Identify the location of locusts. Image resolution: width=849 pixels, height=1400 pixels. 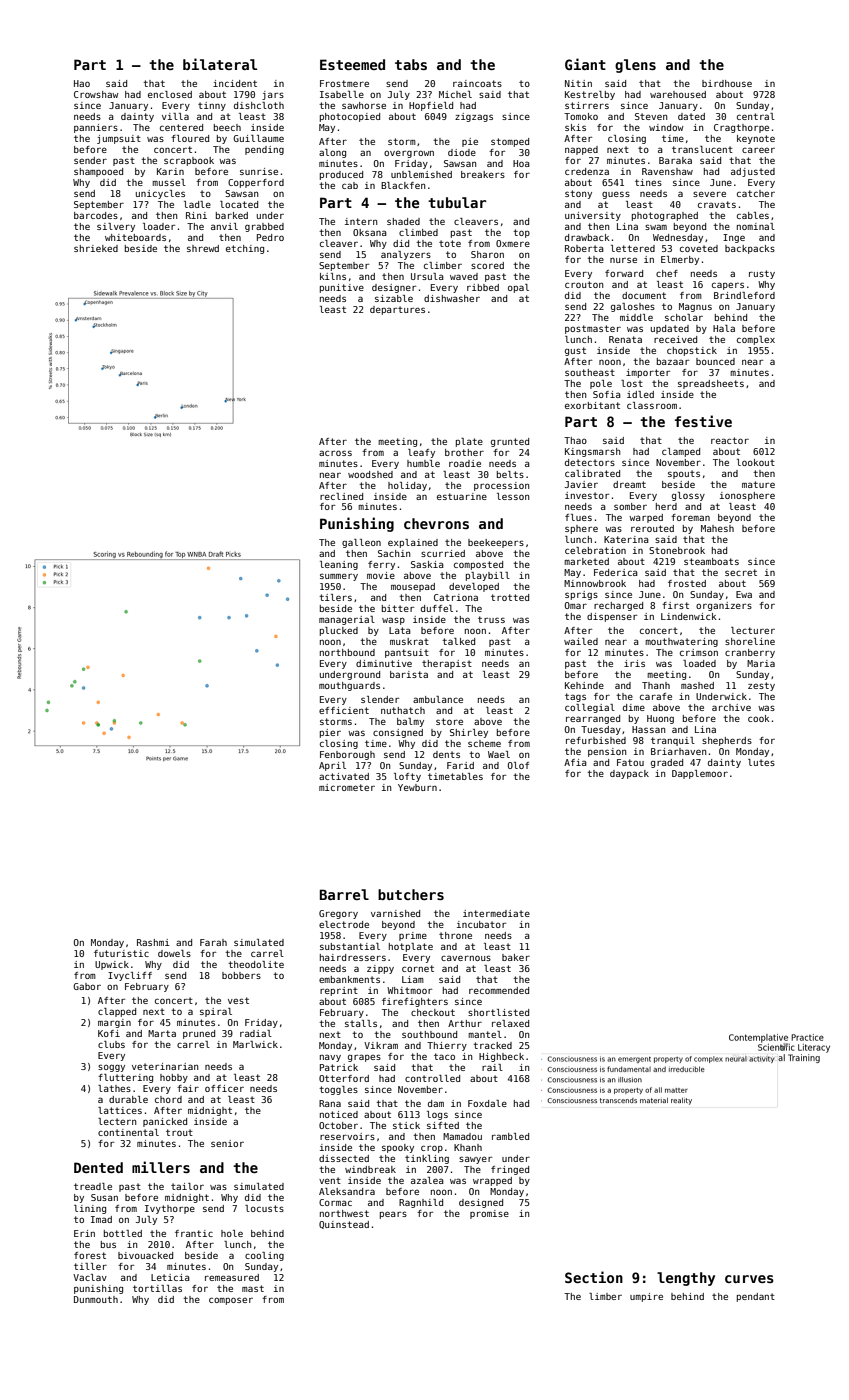
(264, 1208).
